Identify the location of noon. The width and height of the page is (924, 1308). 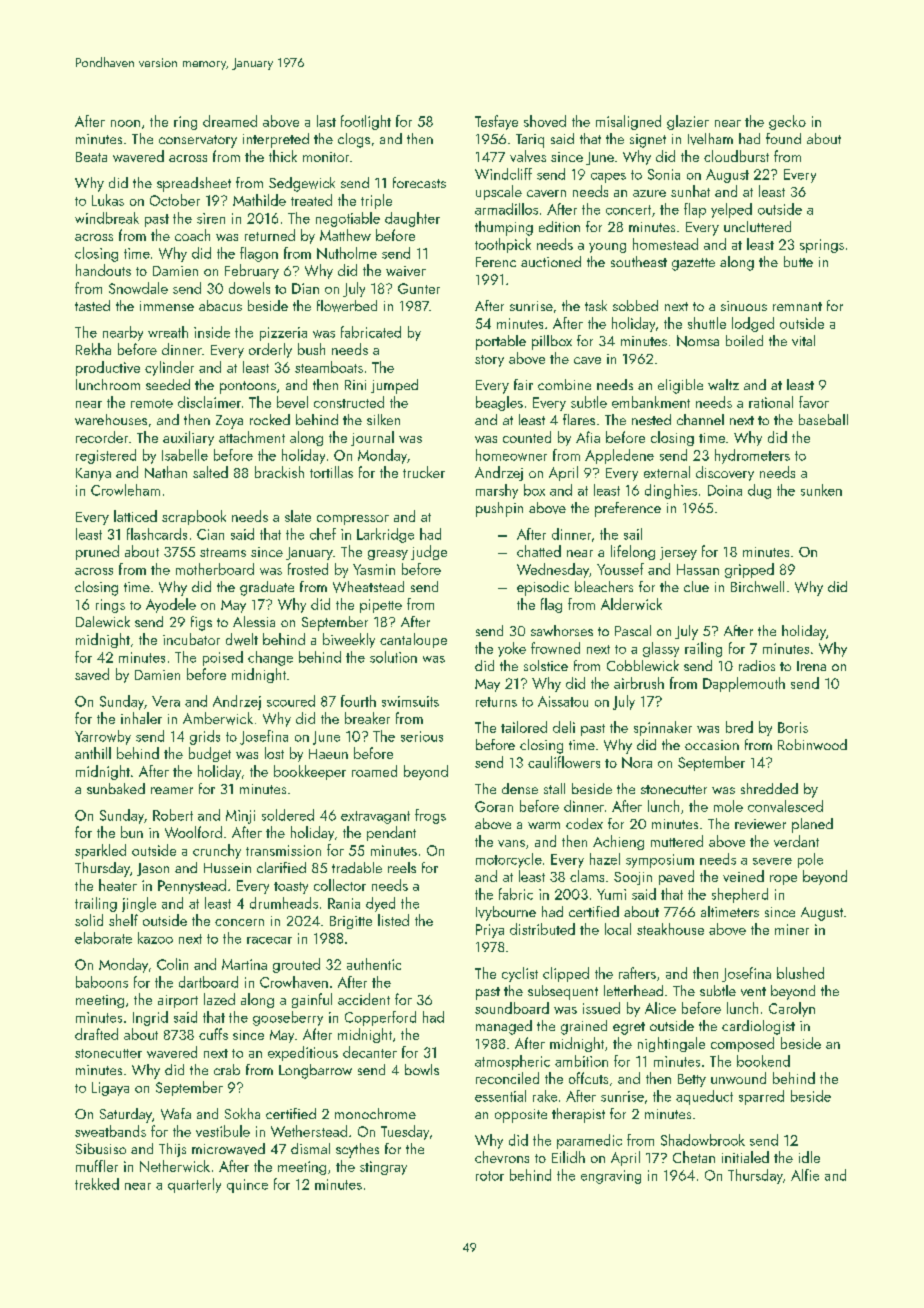
(125, 123).
